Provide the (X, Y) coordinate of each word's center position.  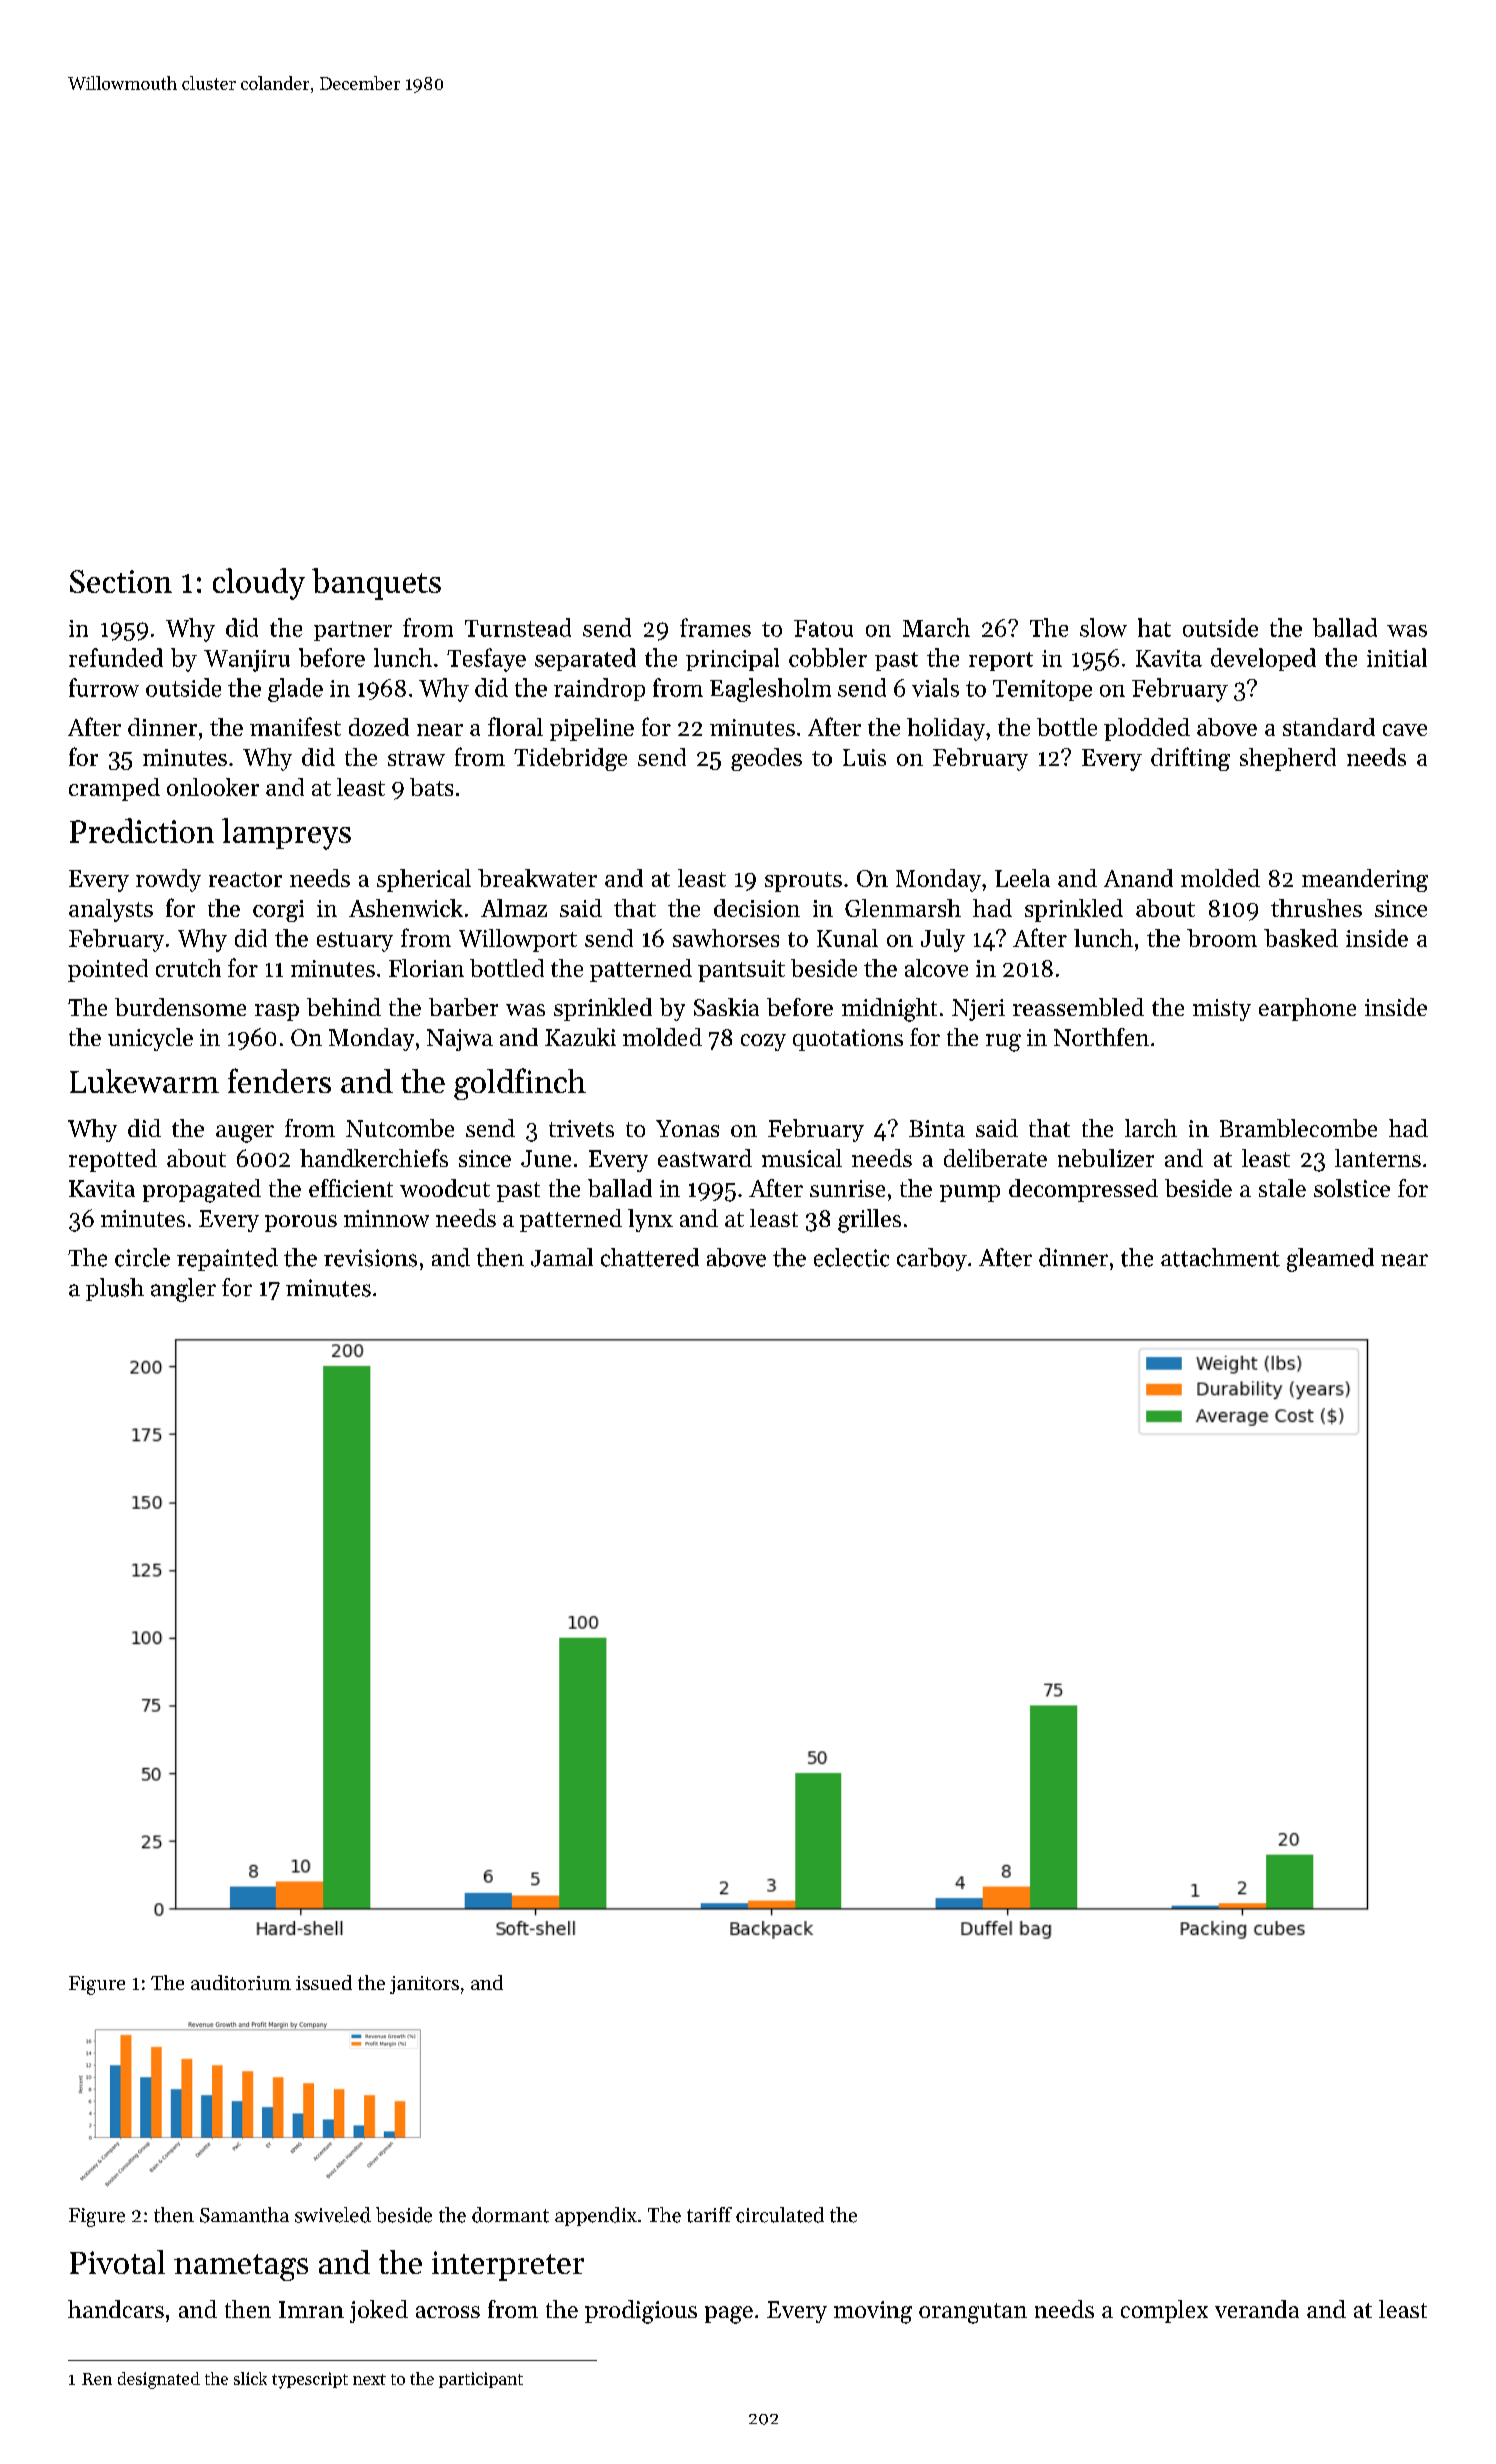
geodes (766, 759)
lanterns (1378, 1158)
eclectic (851, 1257)
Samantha (244, 2215)
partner (353, 631)
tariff (709, 2215)
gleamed (1330, 1260)
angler (183, 1290)
